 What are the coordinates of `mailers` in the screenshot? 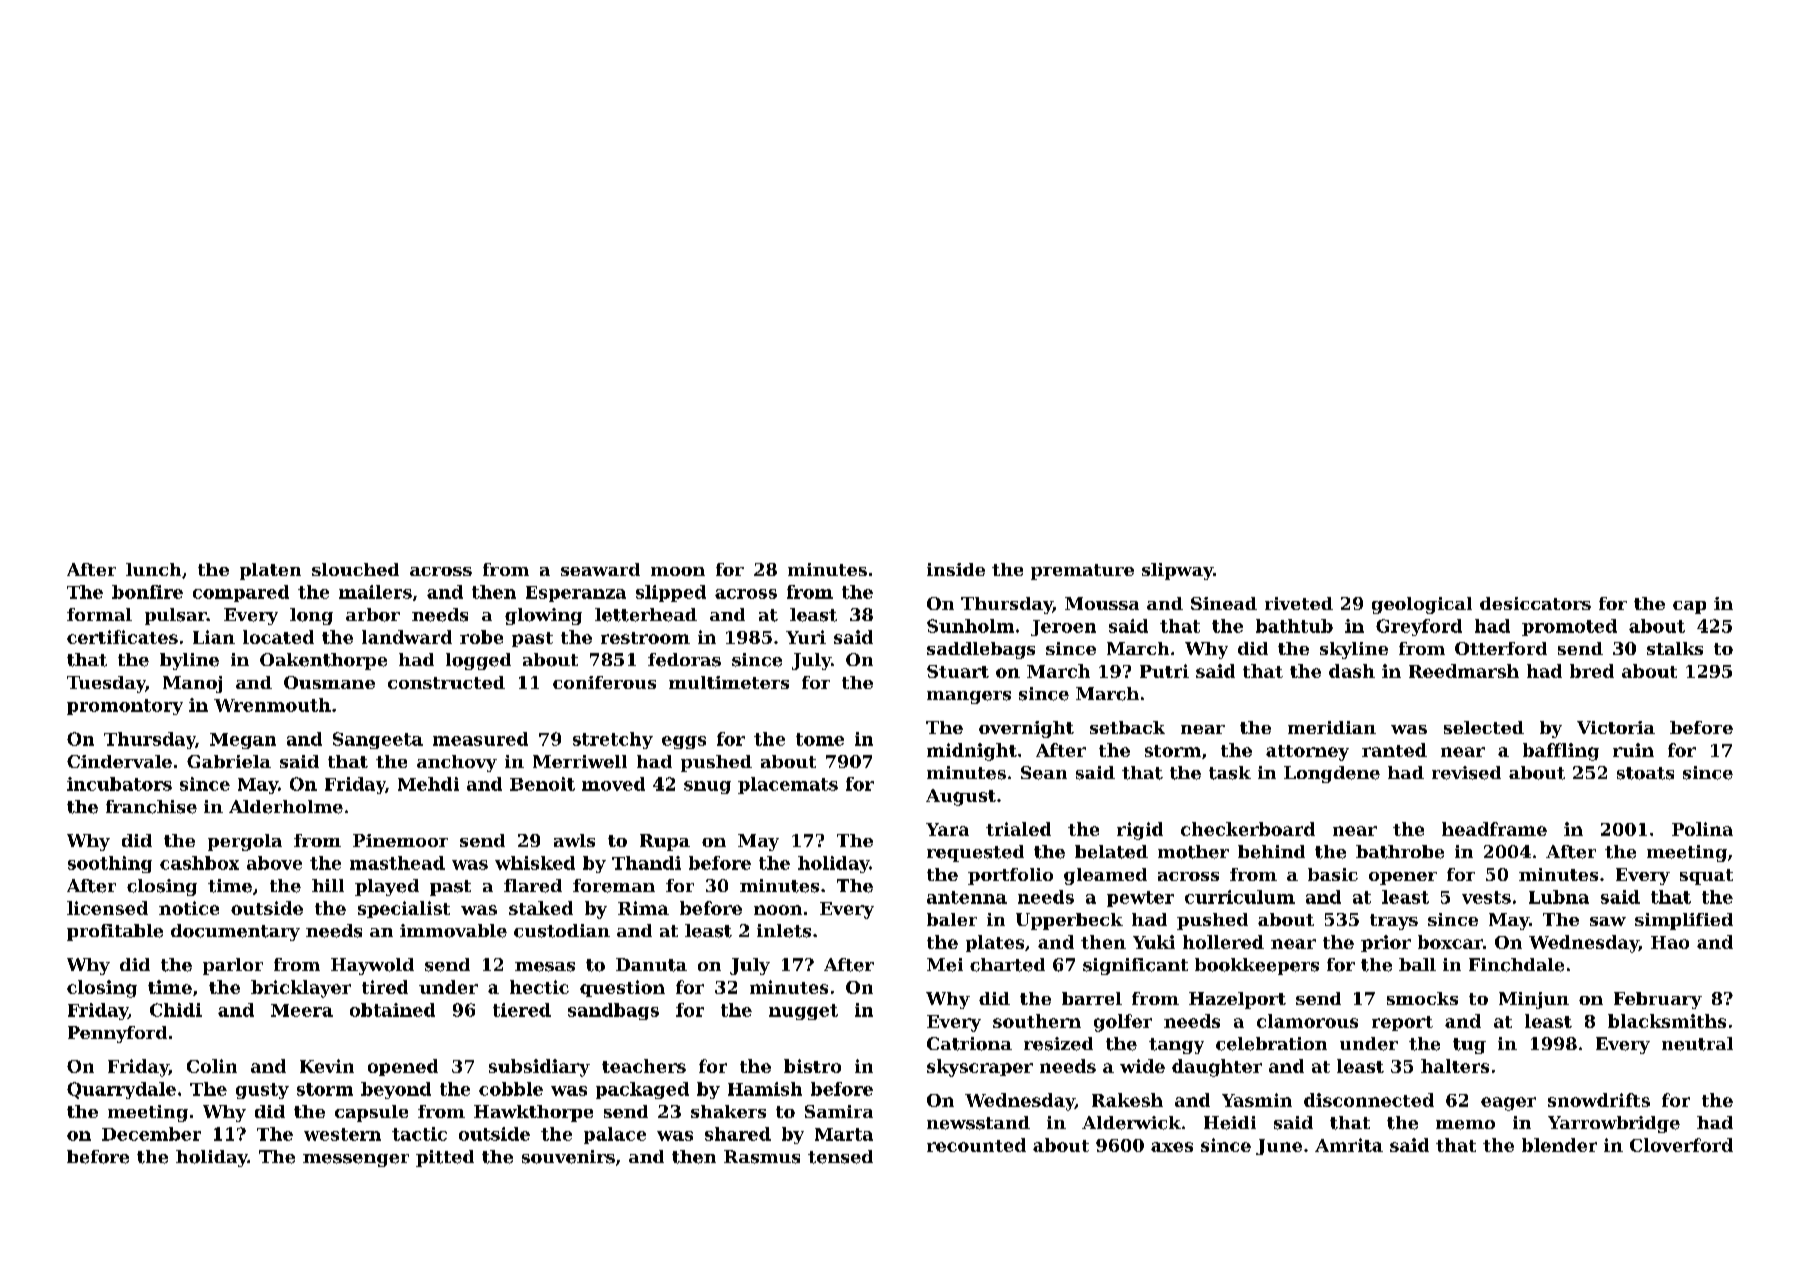 It's located at (375, 592).
